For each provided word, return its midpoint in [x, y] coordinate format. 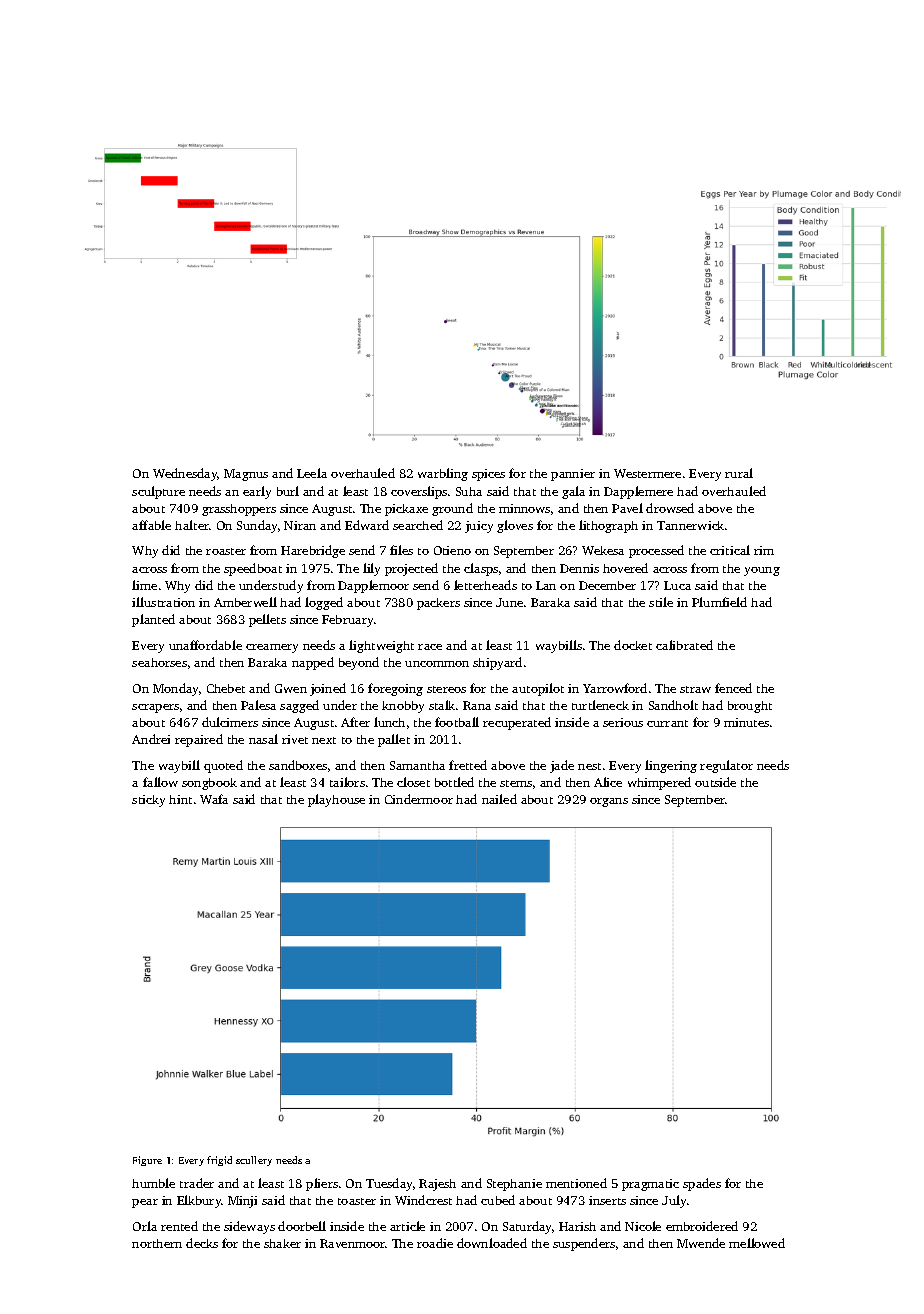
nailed [499, 799]
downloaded [492, 1243]
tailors [347, 782]
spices [488, 475]
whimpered [659, 783]
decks [202, 1243]
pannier [573, 475]
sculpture [158, 492]
